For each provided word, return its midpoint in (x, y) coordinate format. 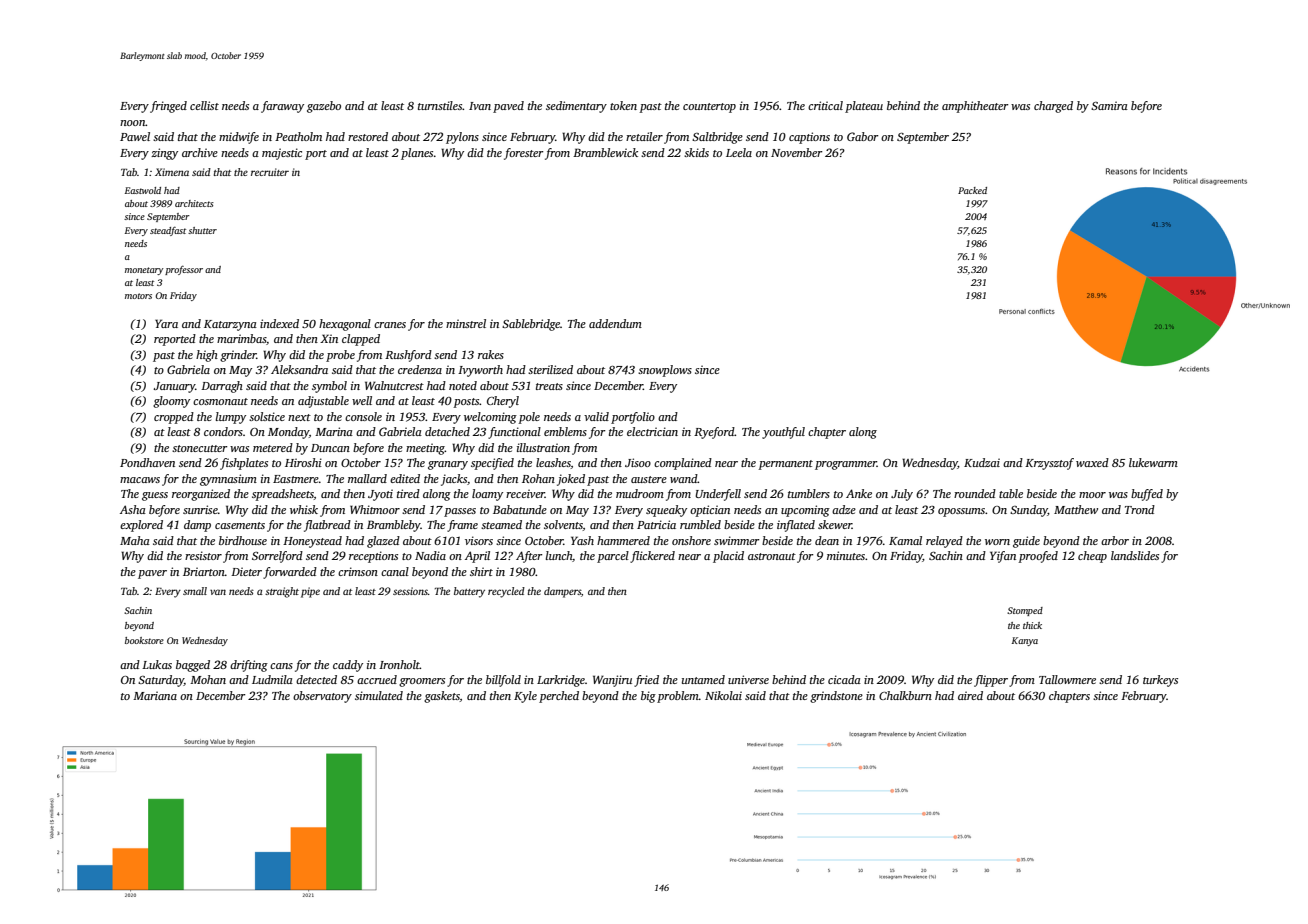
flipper (991, 681)
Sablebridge (531, 325)
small (195, 591)
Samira (1109, 105)
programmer (846, 465)
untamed (703, 679)
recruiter (270, 172)
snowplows (665, 371)
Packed (972, 190)
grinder (238, 356)
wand (684, 478)
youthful (783, 433)
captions (809, 138)
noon (133, 123)
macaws (140, 480)
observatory (322, 697)
